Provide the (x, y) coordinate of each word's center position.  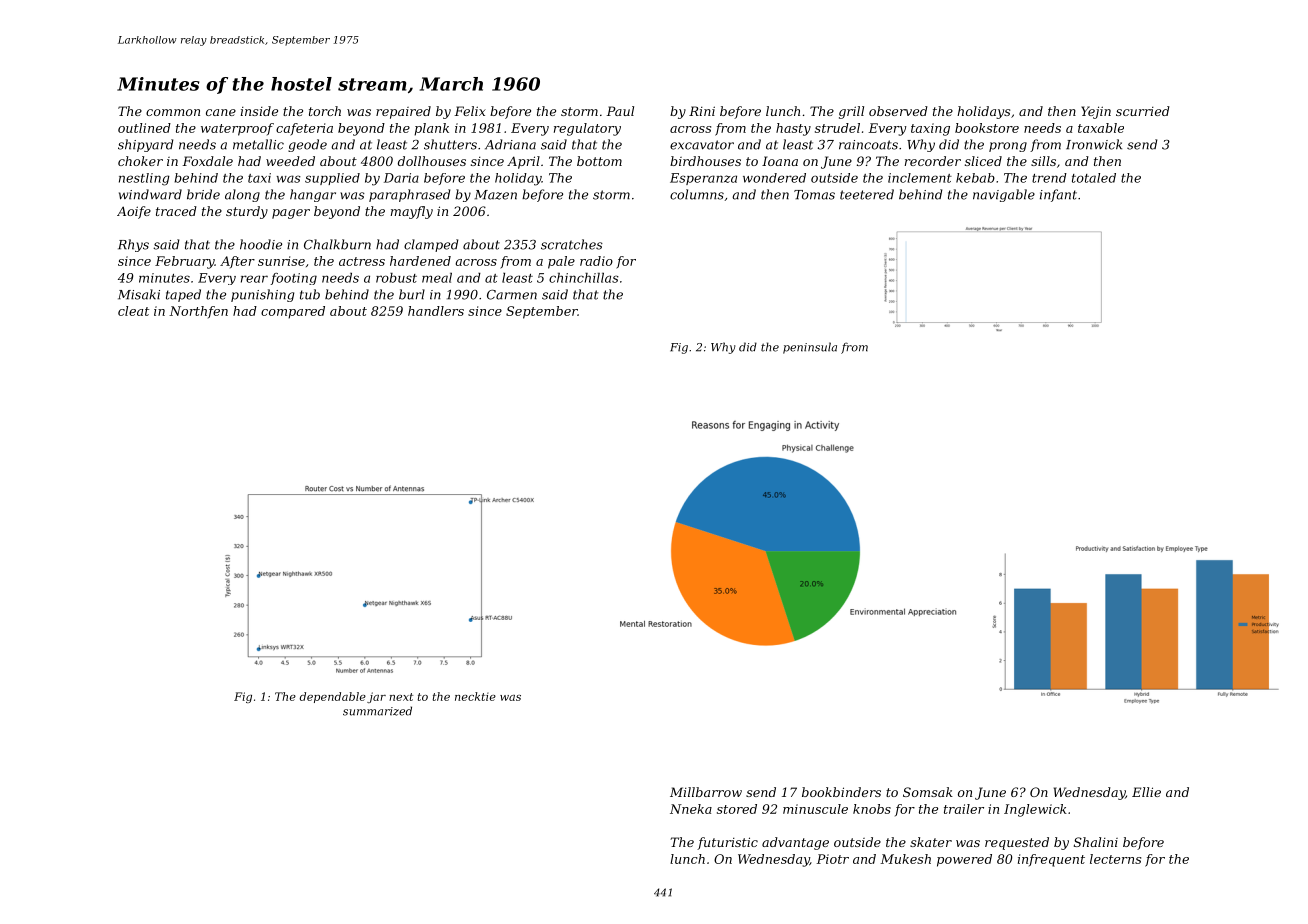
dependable (332, 697)
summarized (377, 711)
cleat (133, 311)
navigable (1004, 195)
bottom (599, 161)
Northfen (198, 312)
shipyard (145, 145)
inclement (920, 178)
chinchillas (584, 278)
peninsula (810, 348)
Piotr (832, 859)
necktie (475, 696)
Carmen (512, 295)
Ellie (1146, 792)
